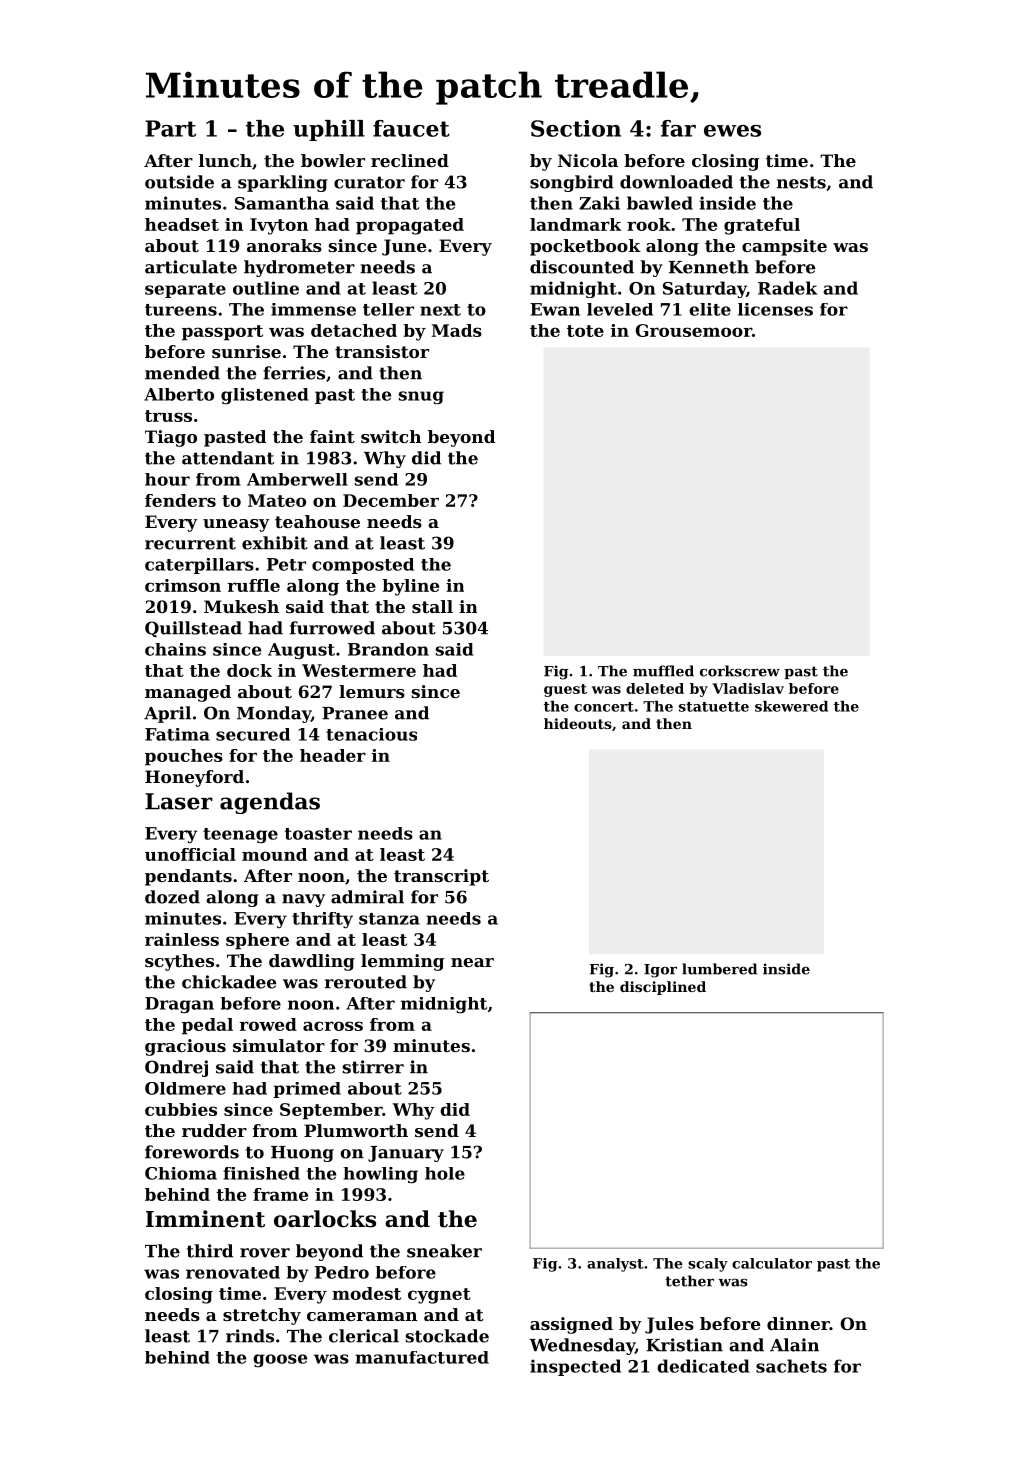  I want to click on Part, so click(170, 128).
